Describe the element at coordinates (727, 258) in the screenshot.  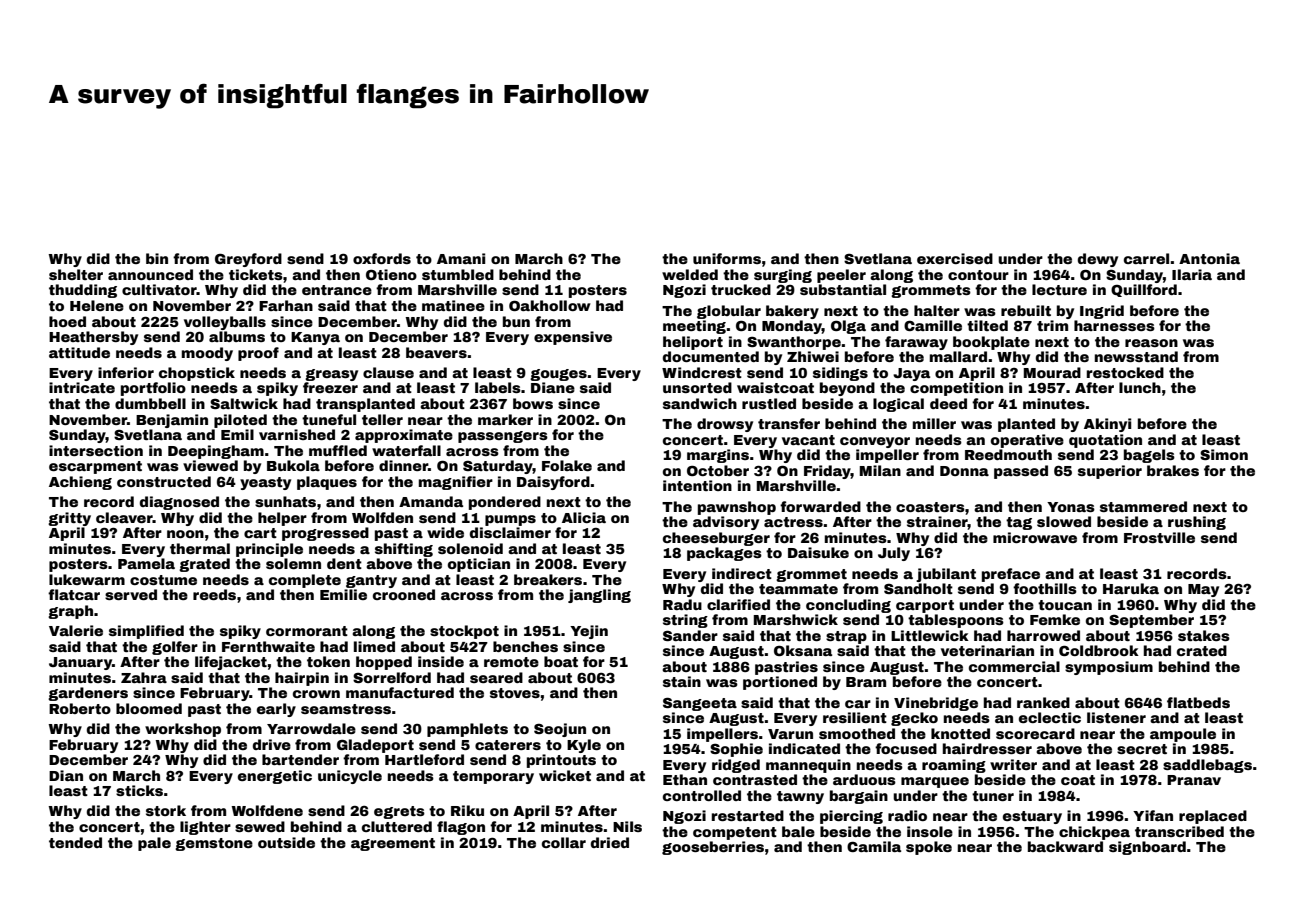
I see `uniforms` at that location.
